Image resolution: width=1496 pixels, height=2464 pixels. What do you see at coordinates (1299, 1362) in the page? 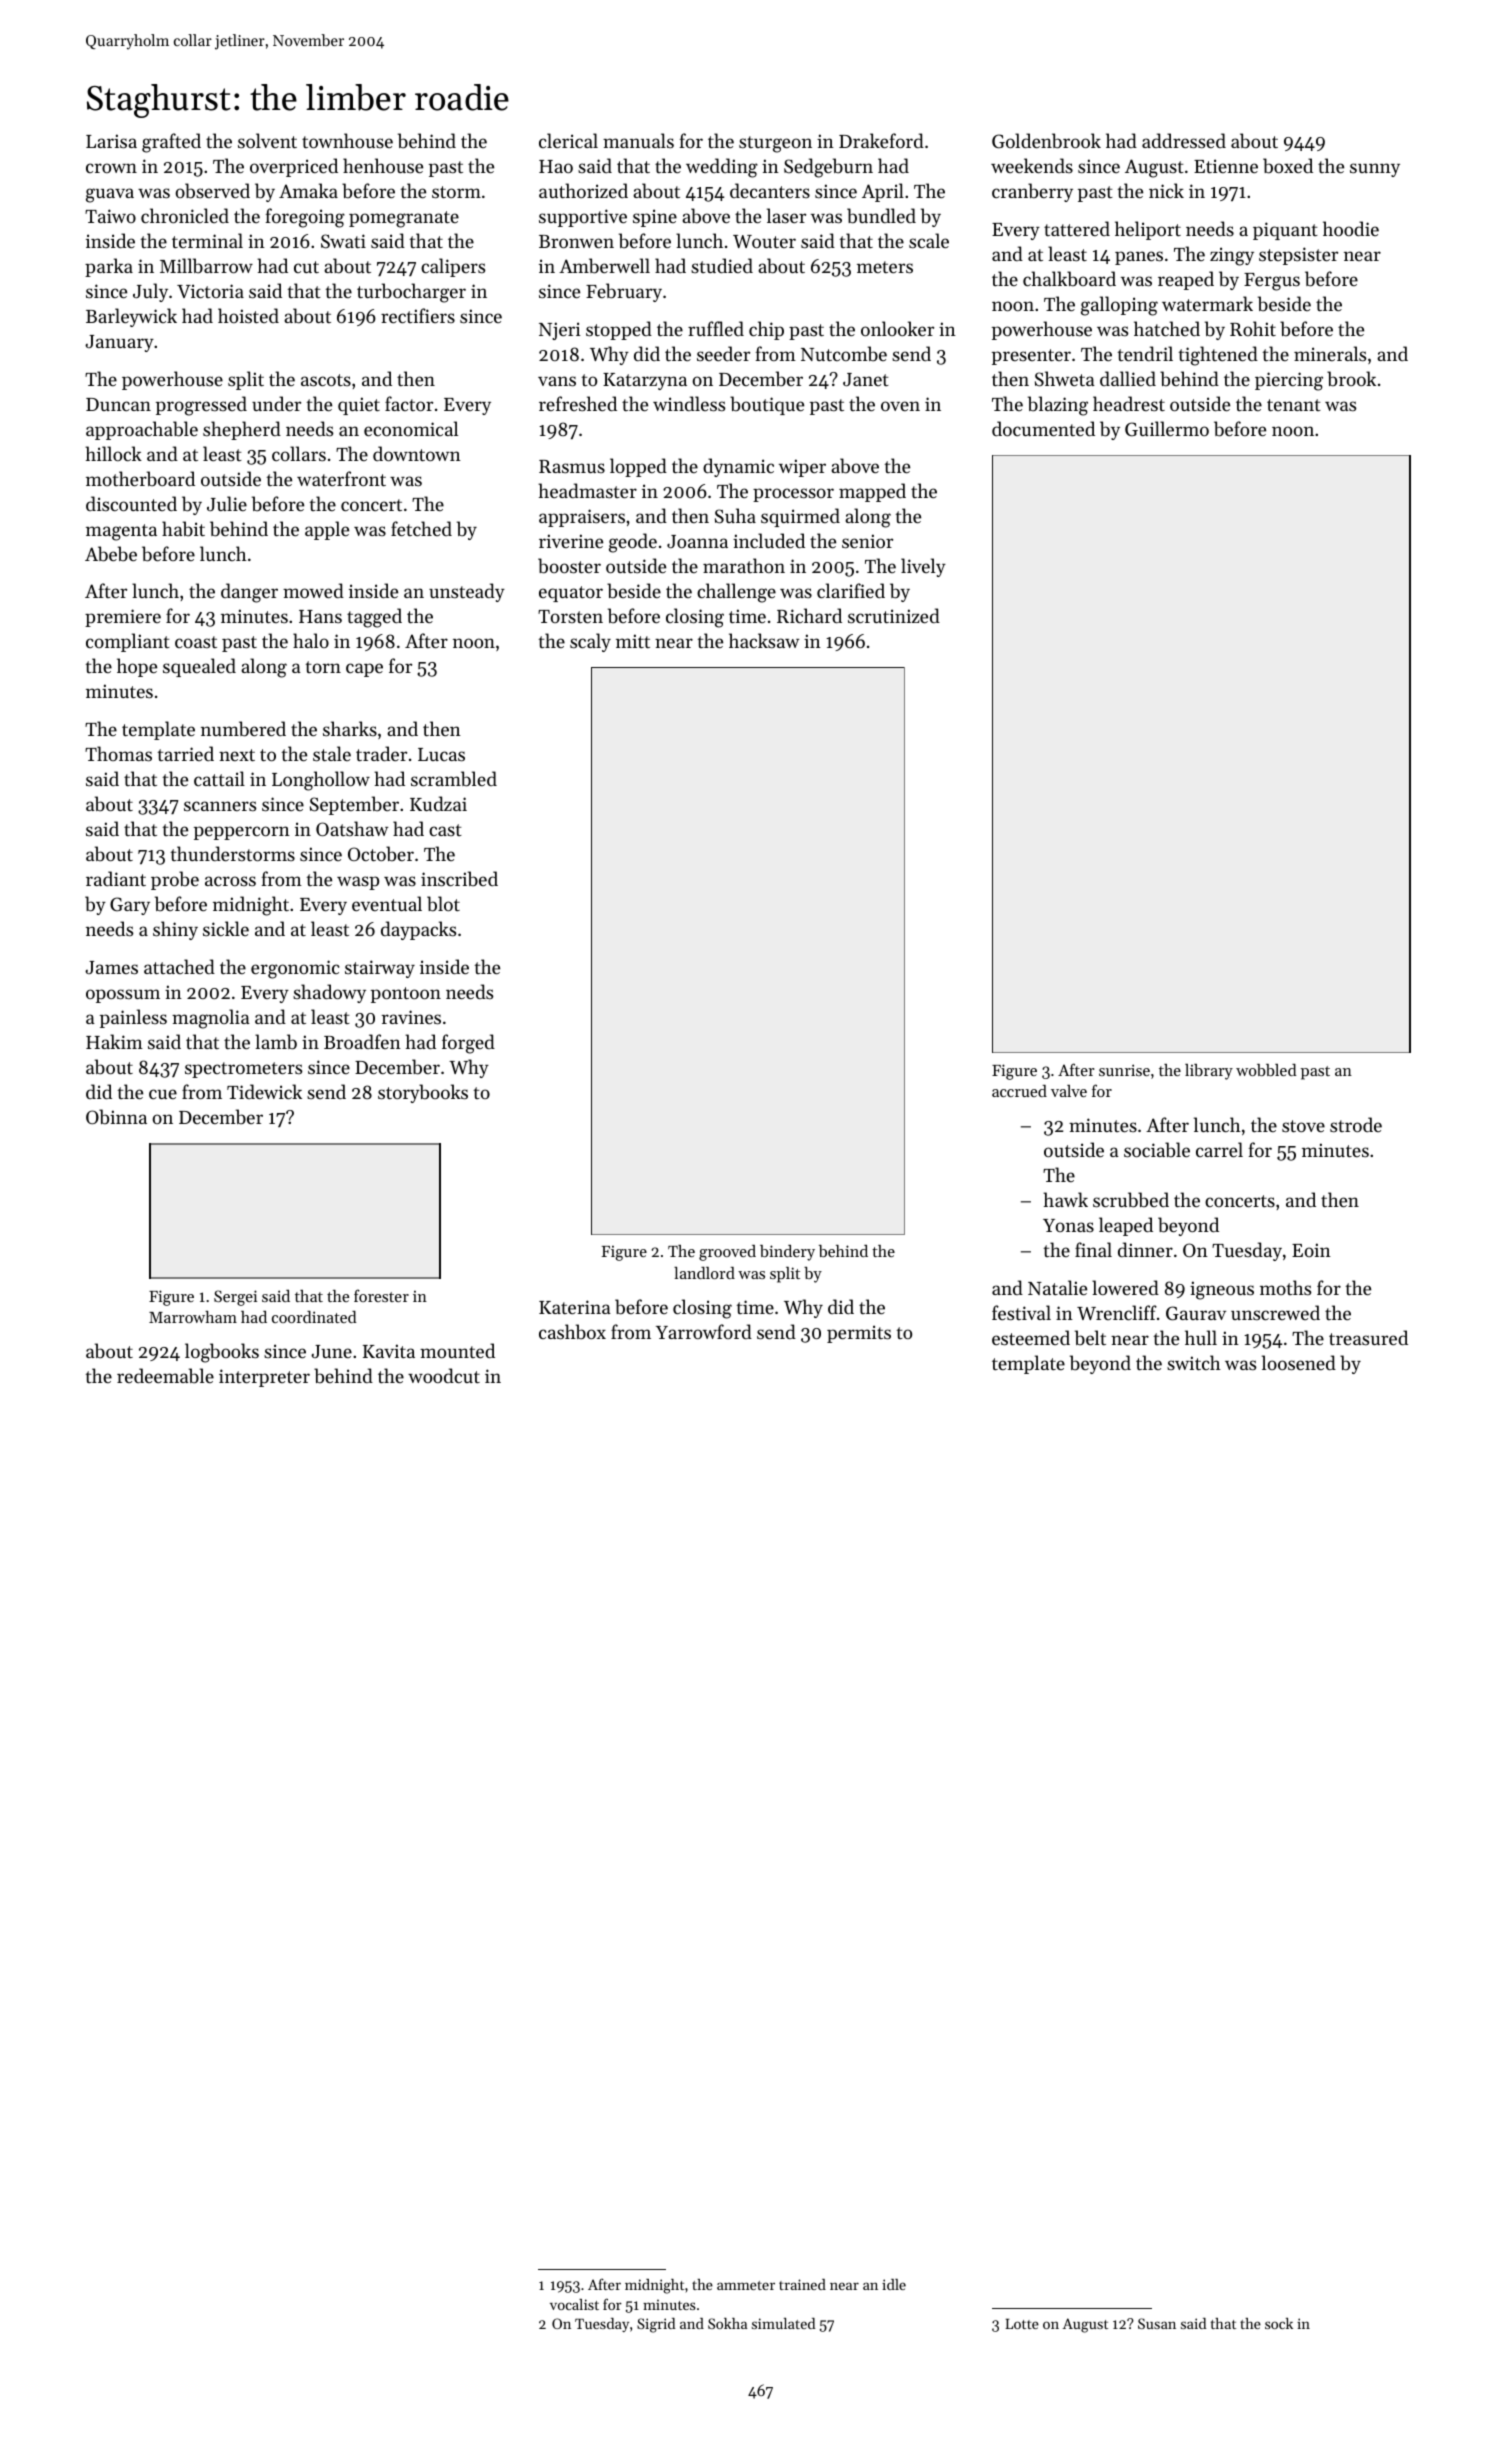
I see `loosened` at bounding box center [1299, 1362].
